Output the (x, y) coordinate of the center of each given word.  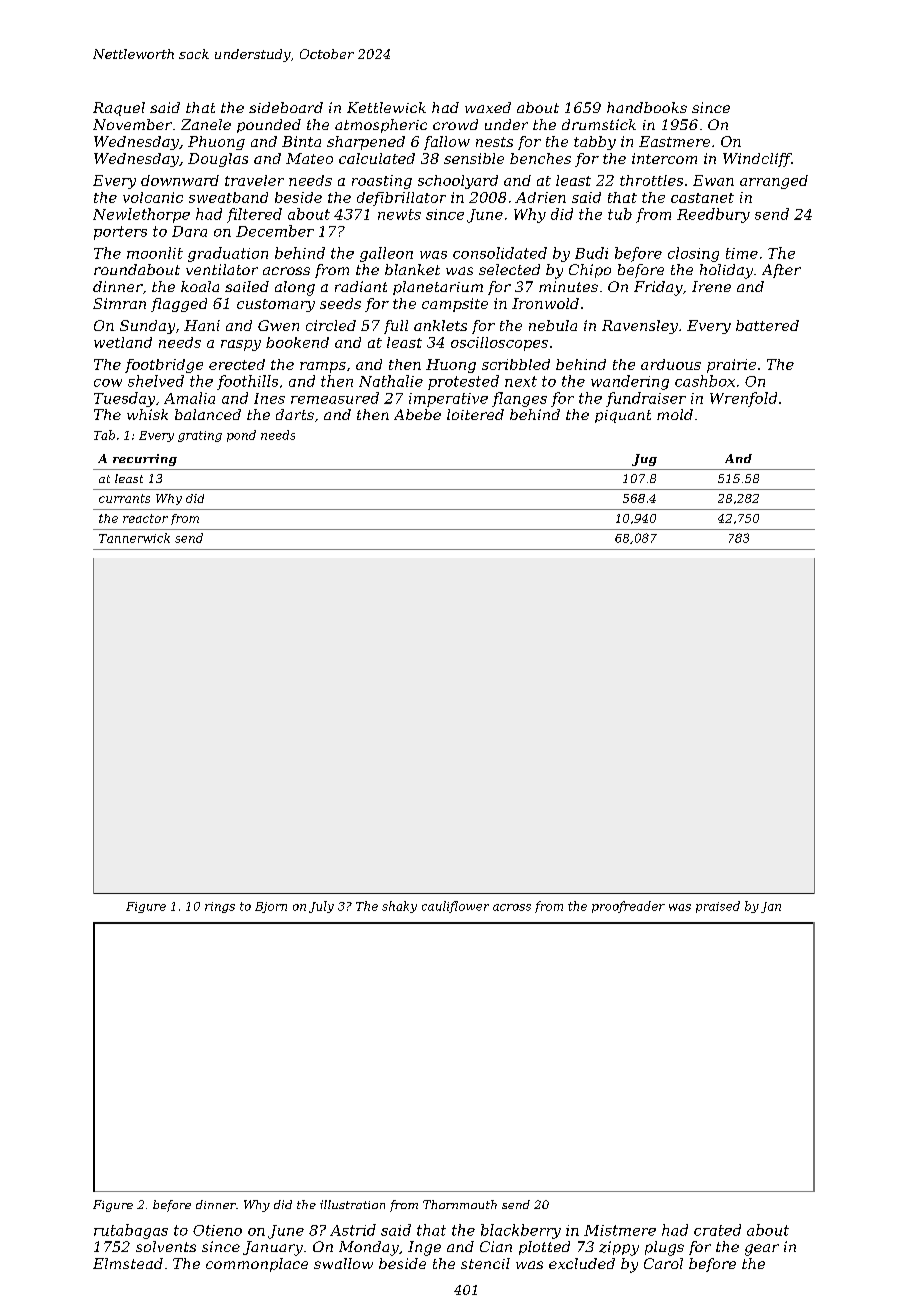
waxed (488, 107)
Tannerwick (134, 538)
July (321, 907)
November (132, 124)
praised (718, 907)
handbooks (647, 107)
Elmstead (128, 1263)
